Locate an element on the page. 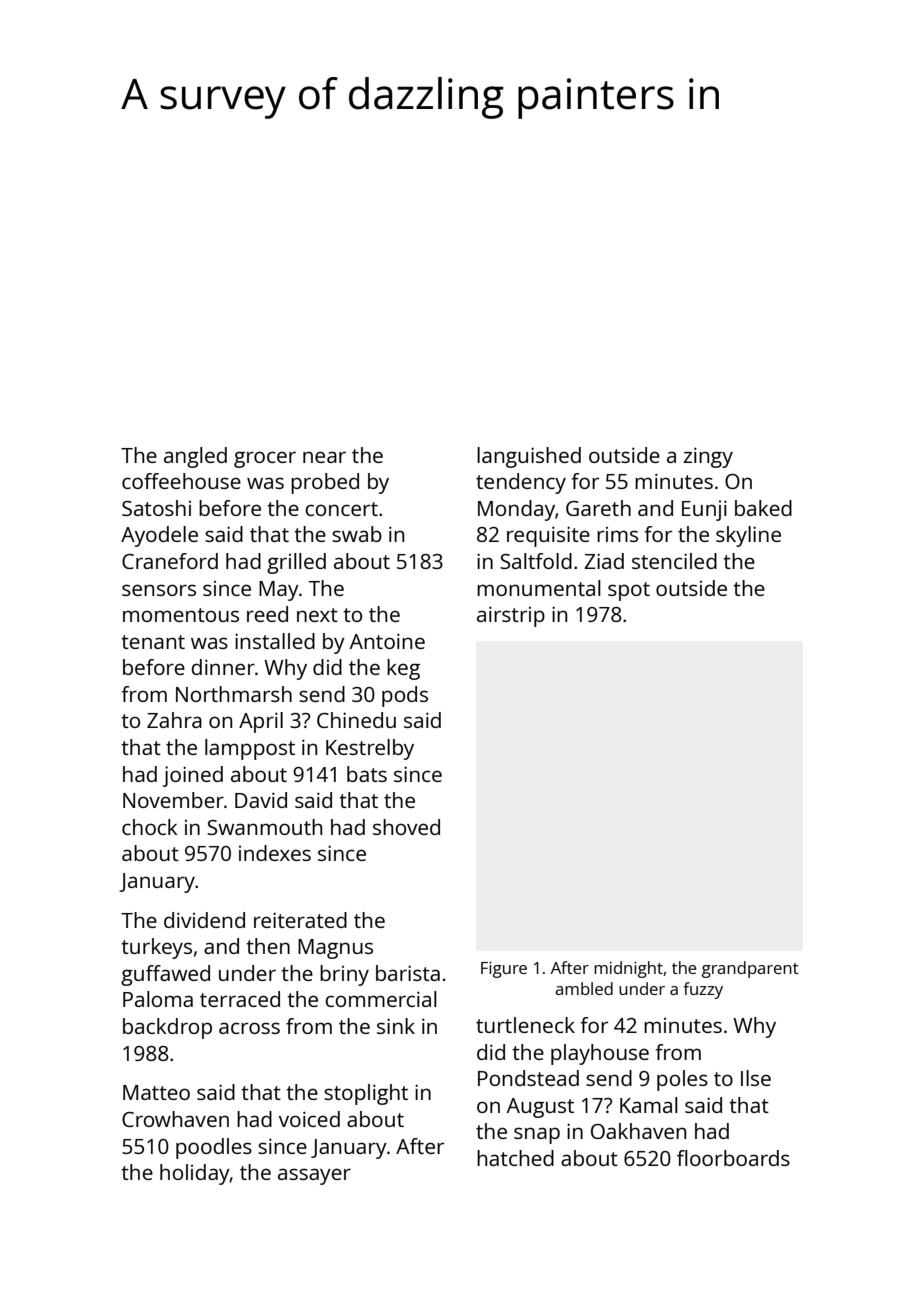  hatched is located at coordinates (515, 1158).
